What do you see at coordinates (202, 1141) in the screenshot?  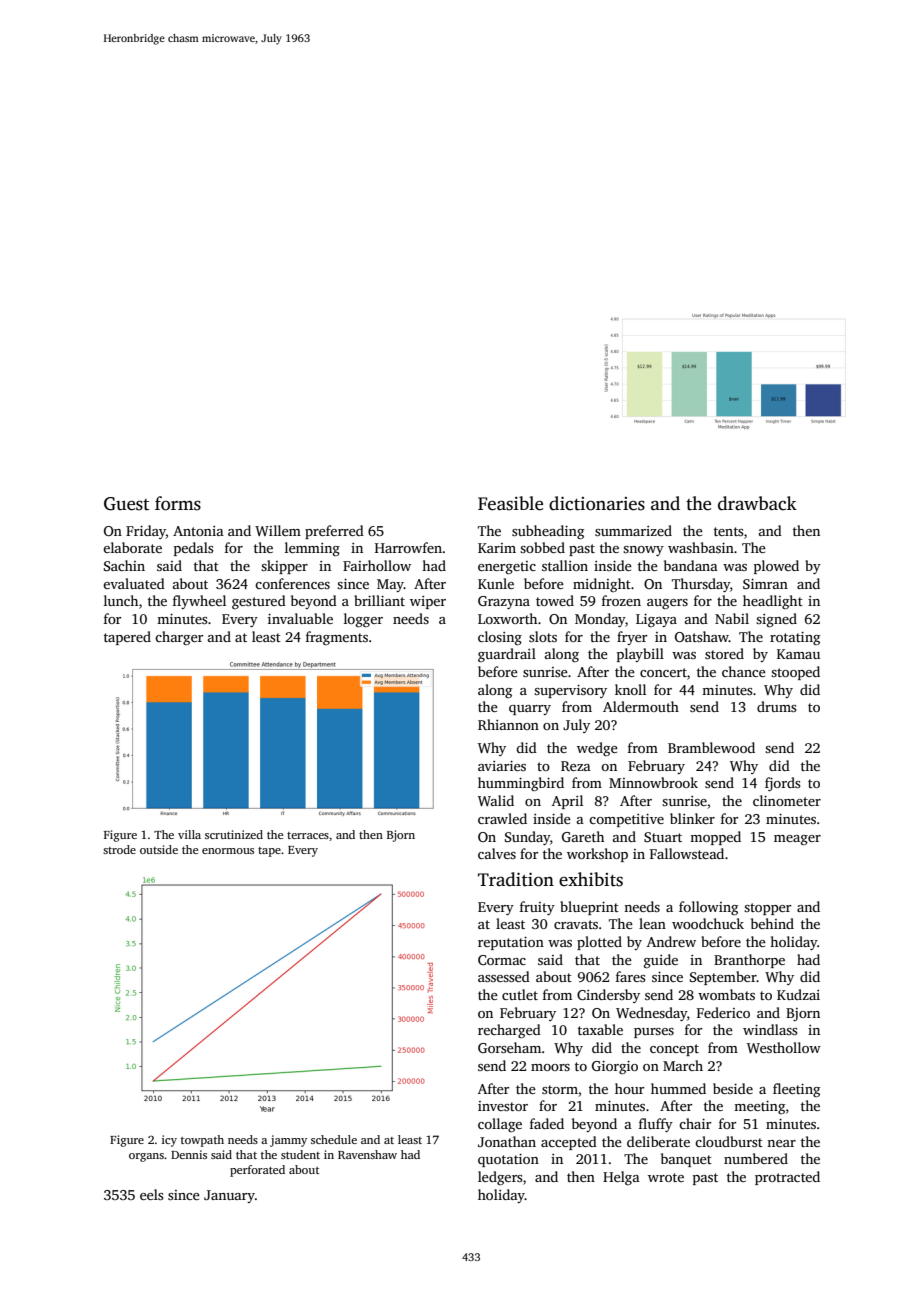 I see `towpath` at bounding box center [202, 1141].
